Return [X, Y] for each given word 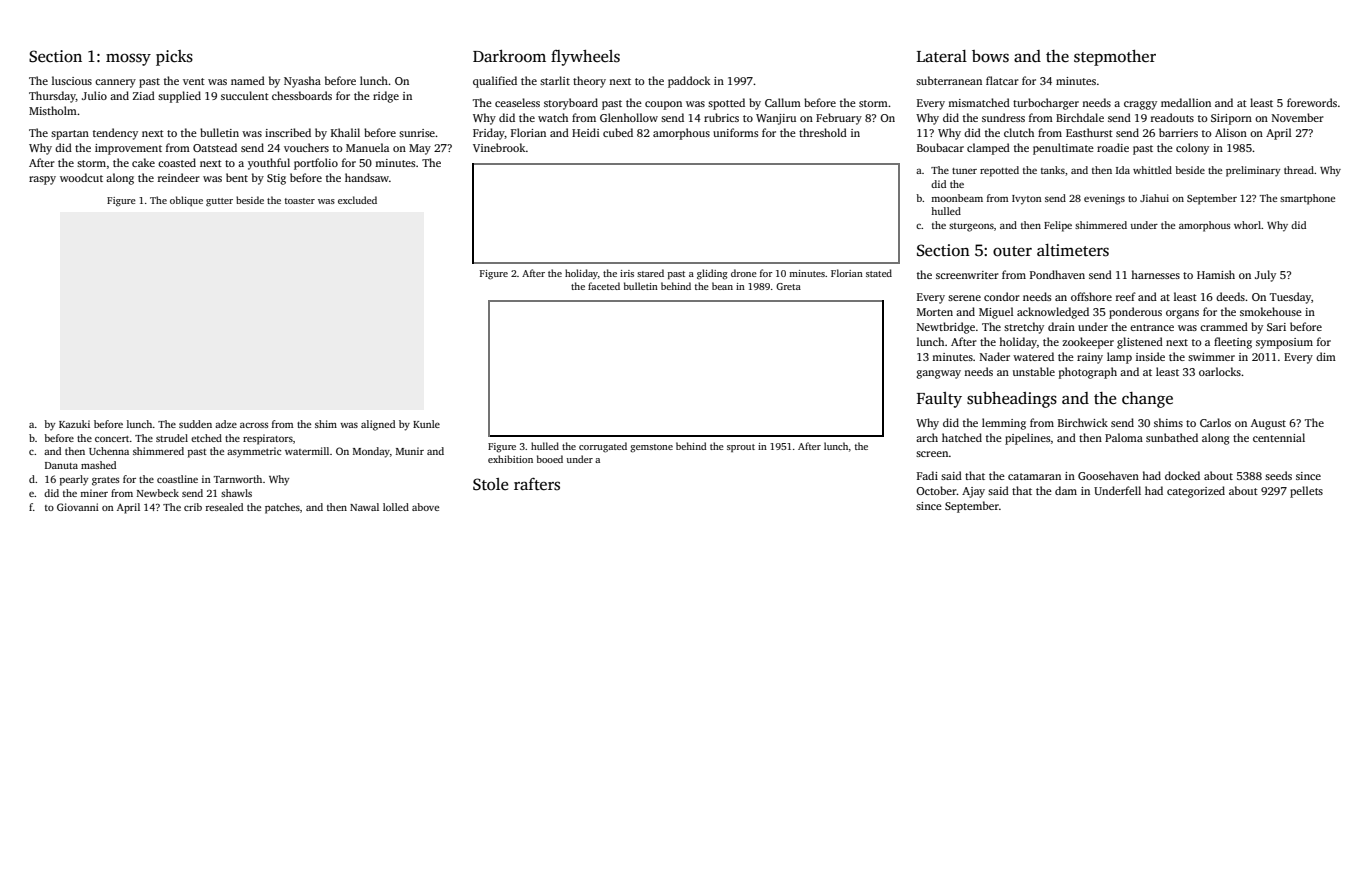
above [425, 507]
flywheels [585, 58]
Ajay [973, 492]
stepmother [1115, 58]
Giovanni [78, 507]
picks [174, 58]
